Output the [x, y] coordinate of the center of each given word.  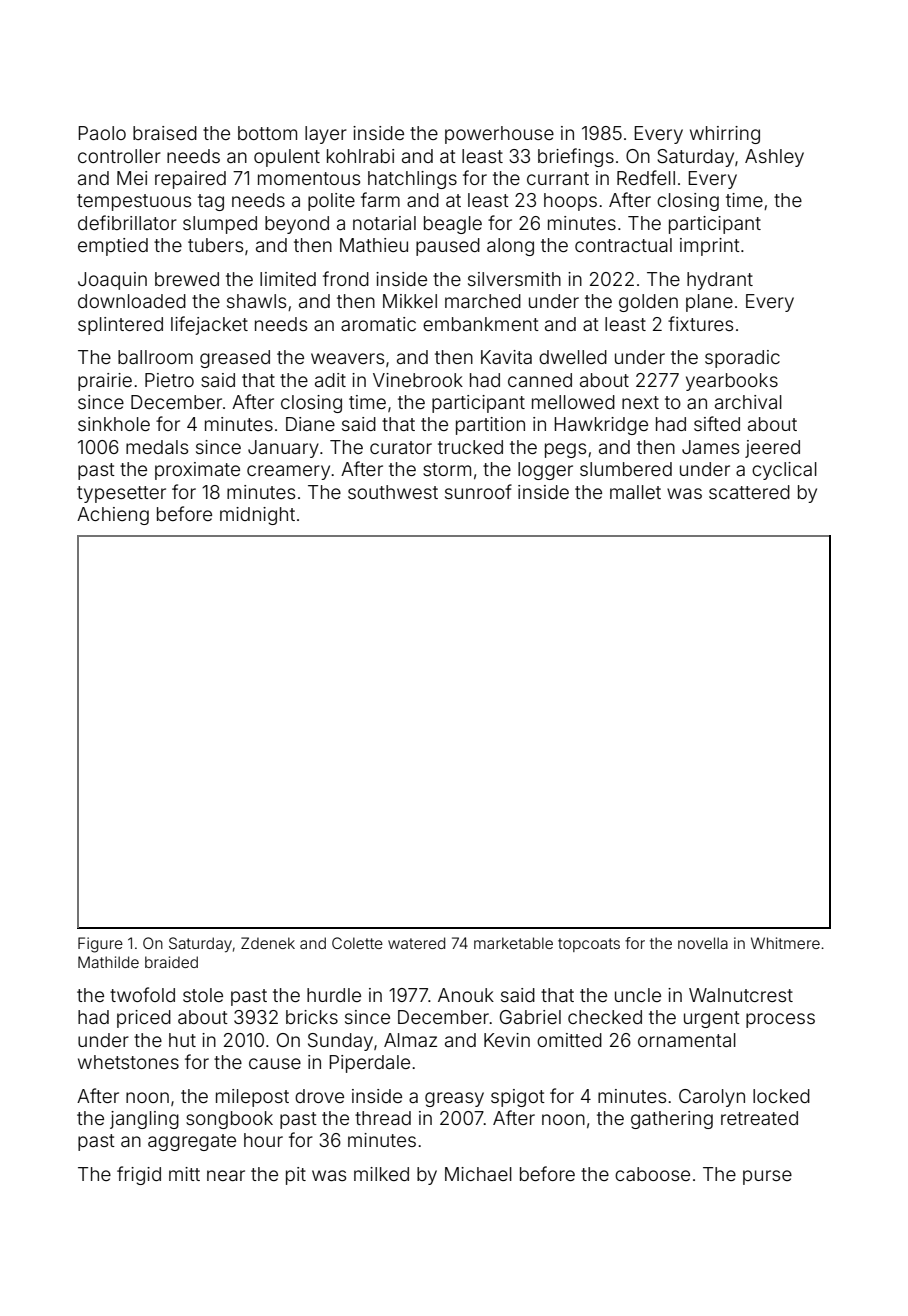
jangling [144, 1120]
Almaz [410, 1040]
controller [119, 156]
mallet [635, 492]
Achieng [113, 516]
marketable [513, 943]
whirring [725, 135]
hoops [570, 202]
